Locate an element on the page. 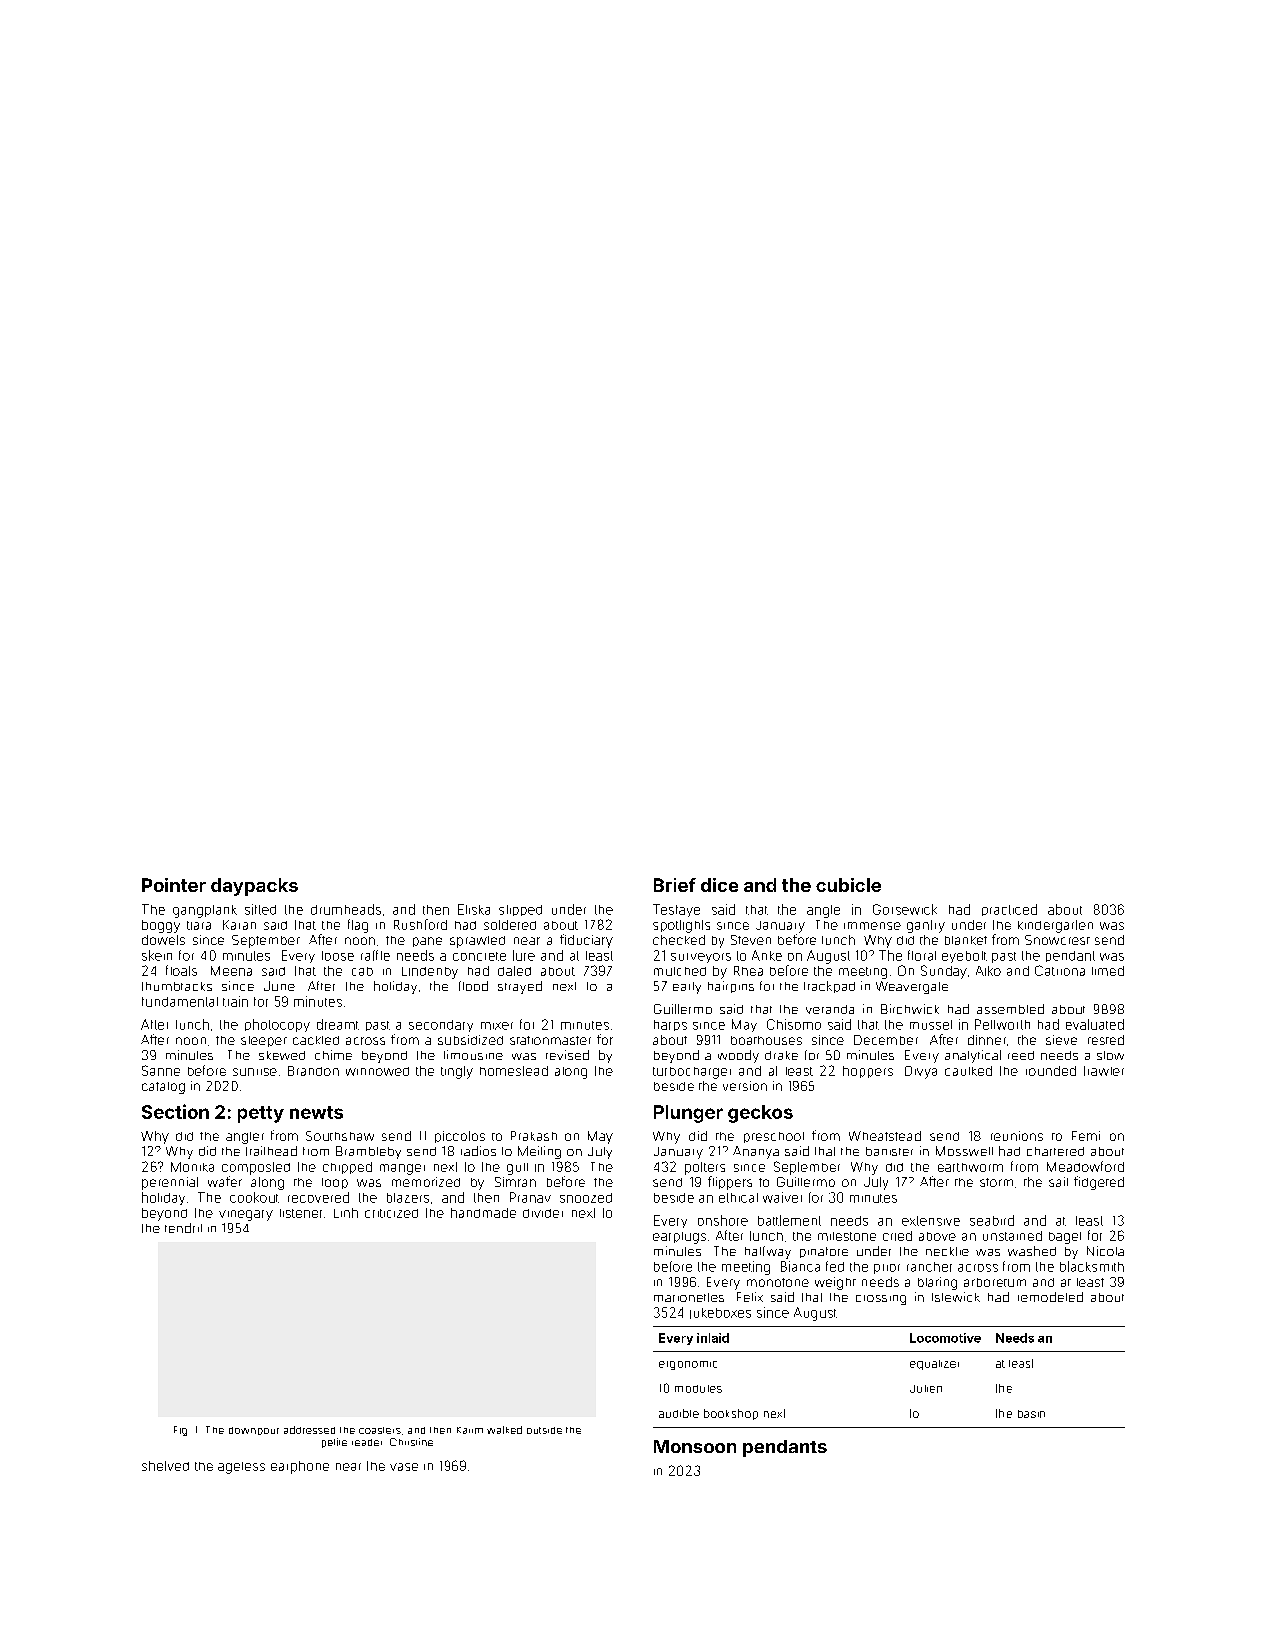  shelved is located at coordinates (165, 1466).
